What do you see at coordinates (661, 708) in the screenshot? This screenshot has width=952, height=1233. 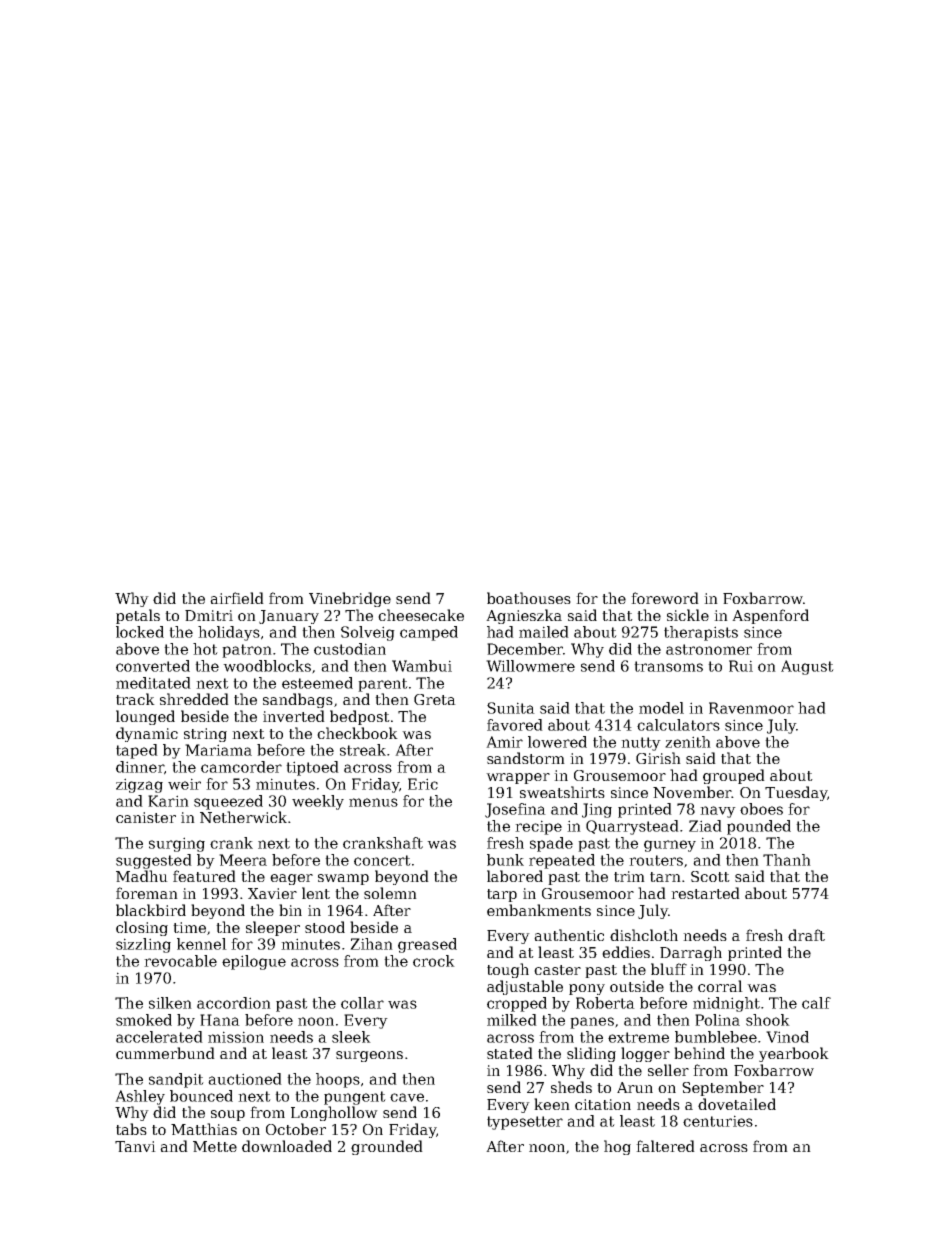 I see `model` at bounding box center [661, 708].
